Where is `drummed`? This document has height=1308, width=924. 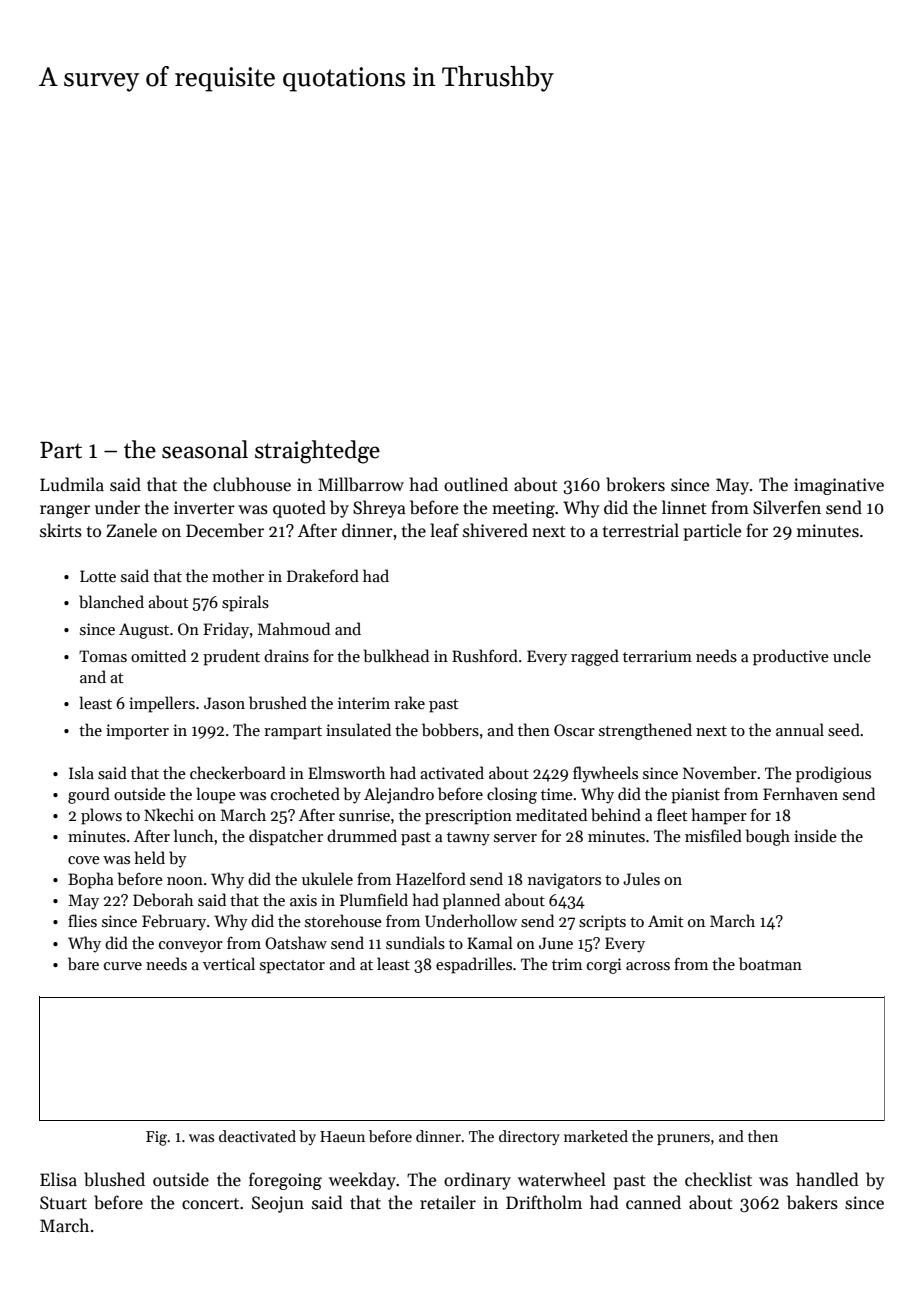 drummed is located at coordinates (362, 835).
